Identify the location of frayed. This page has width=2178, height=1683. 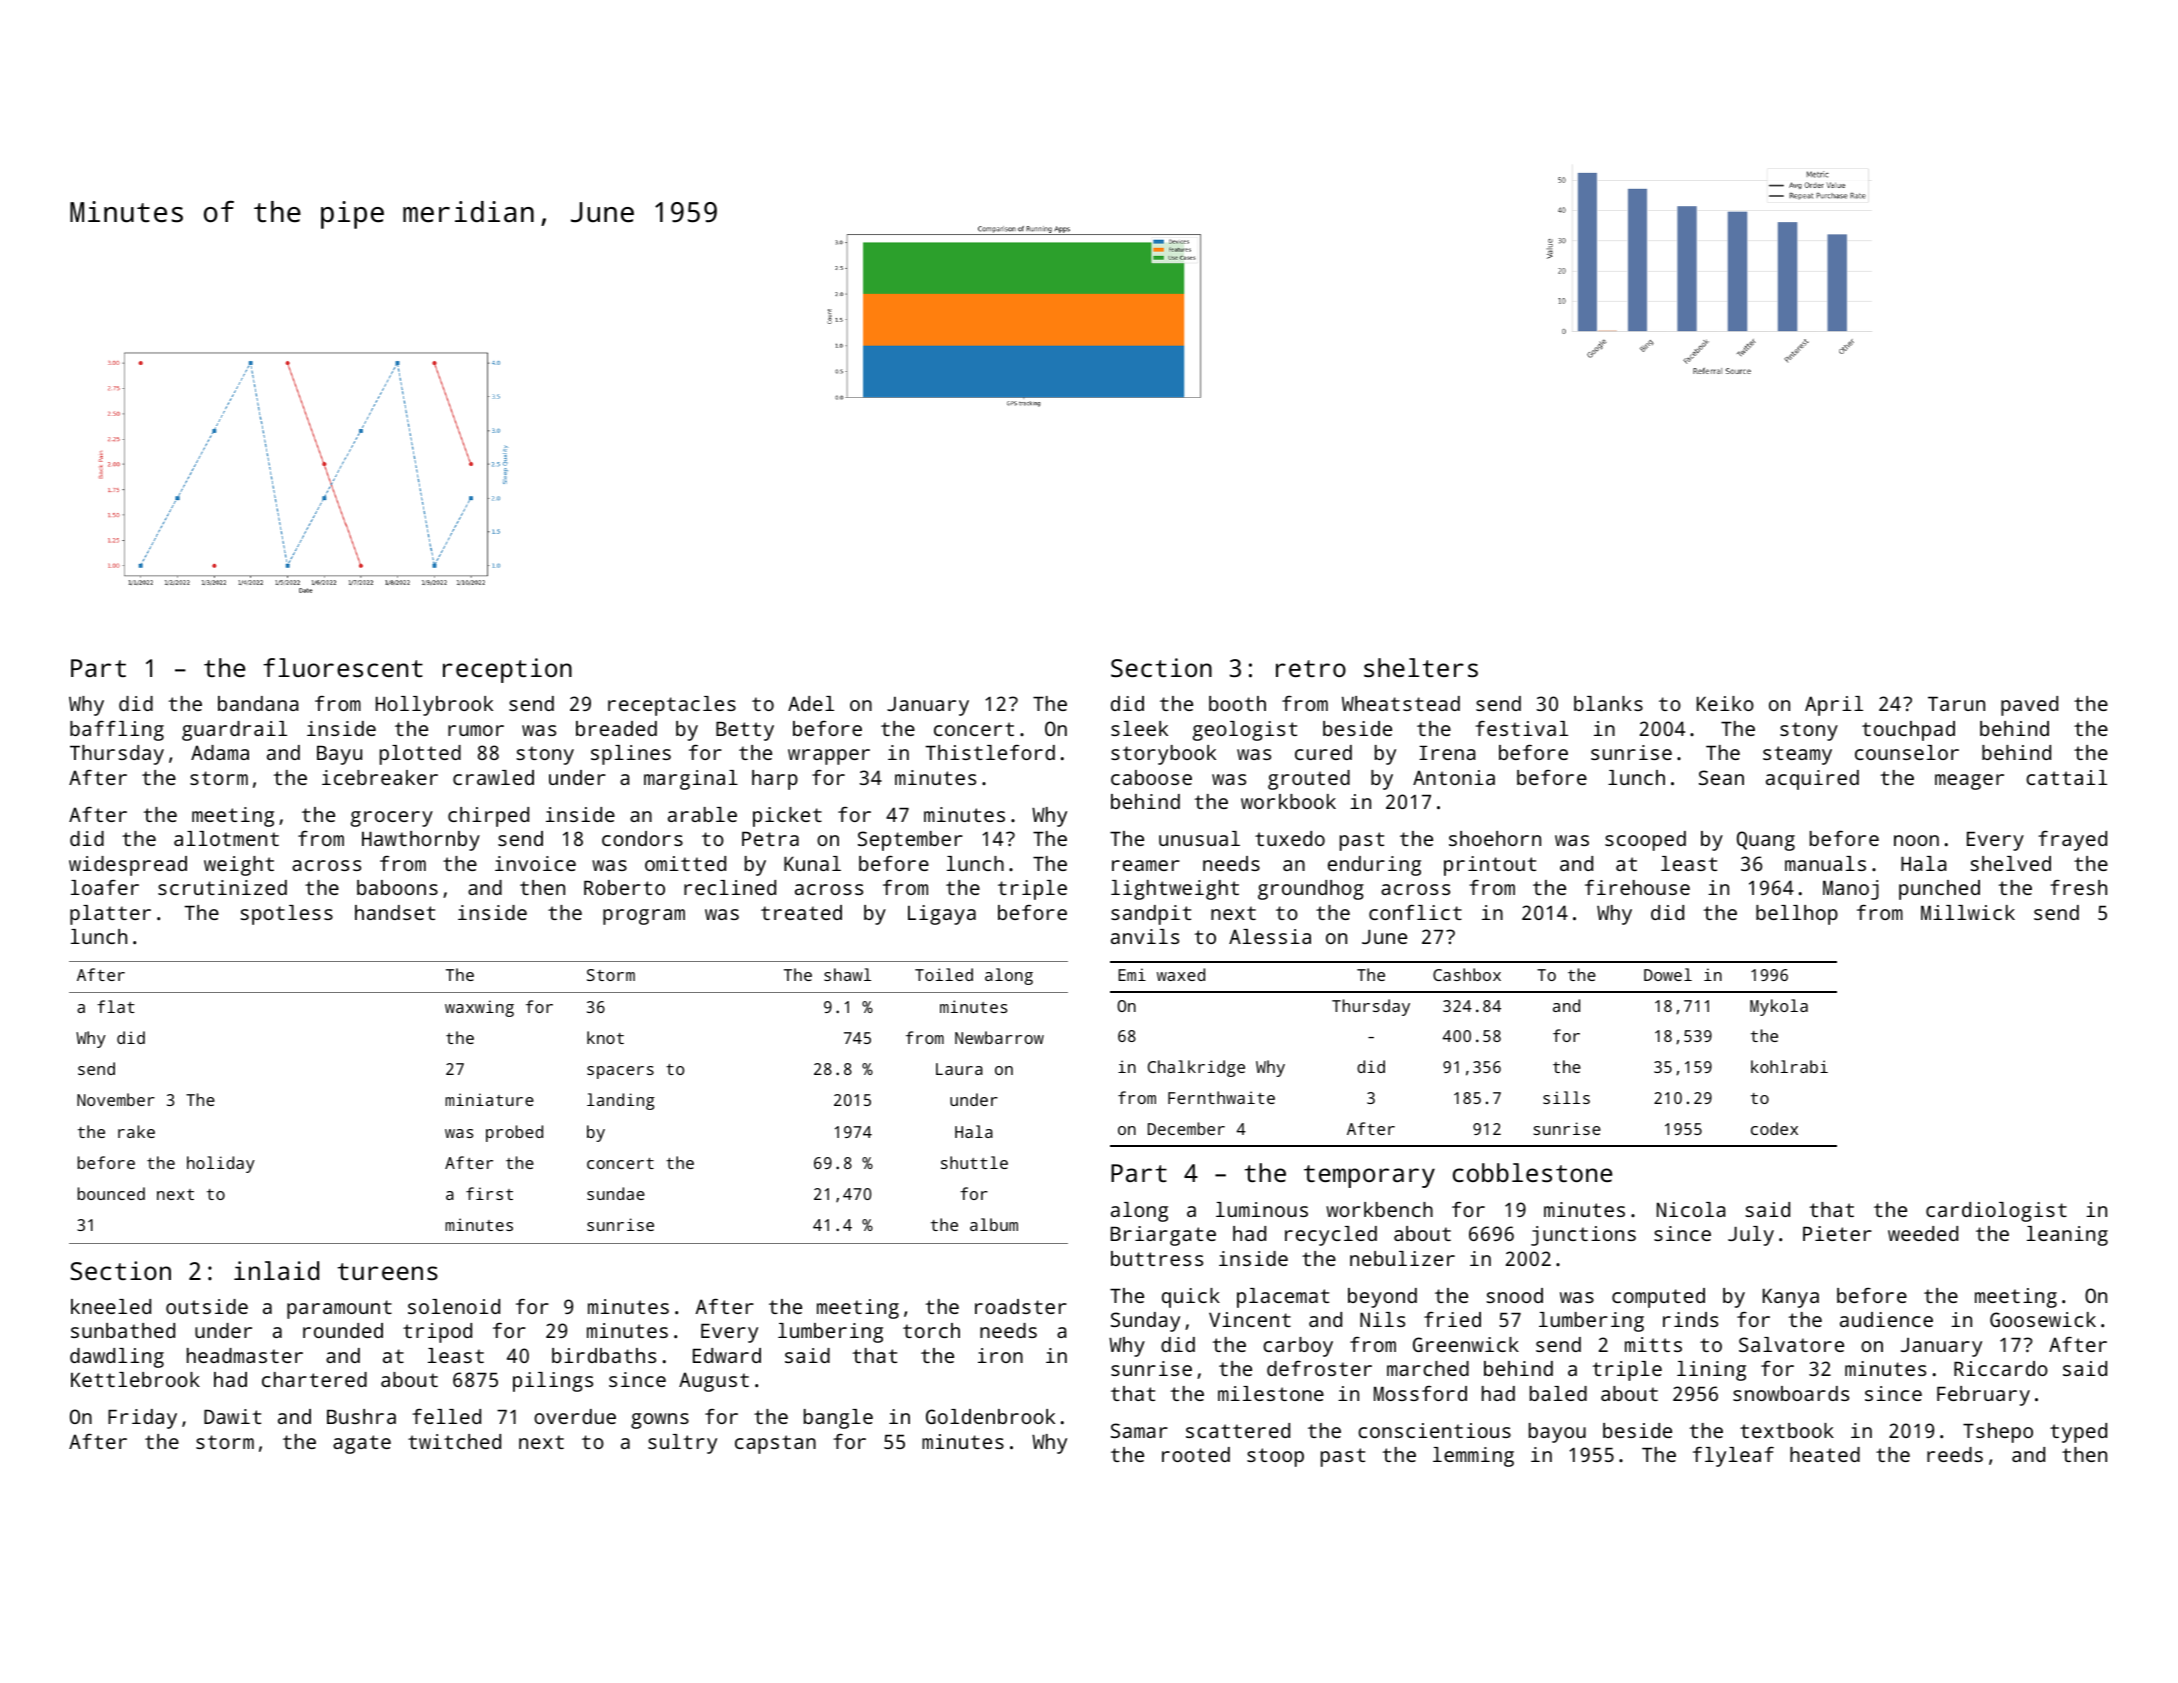
(2072, 841).
